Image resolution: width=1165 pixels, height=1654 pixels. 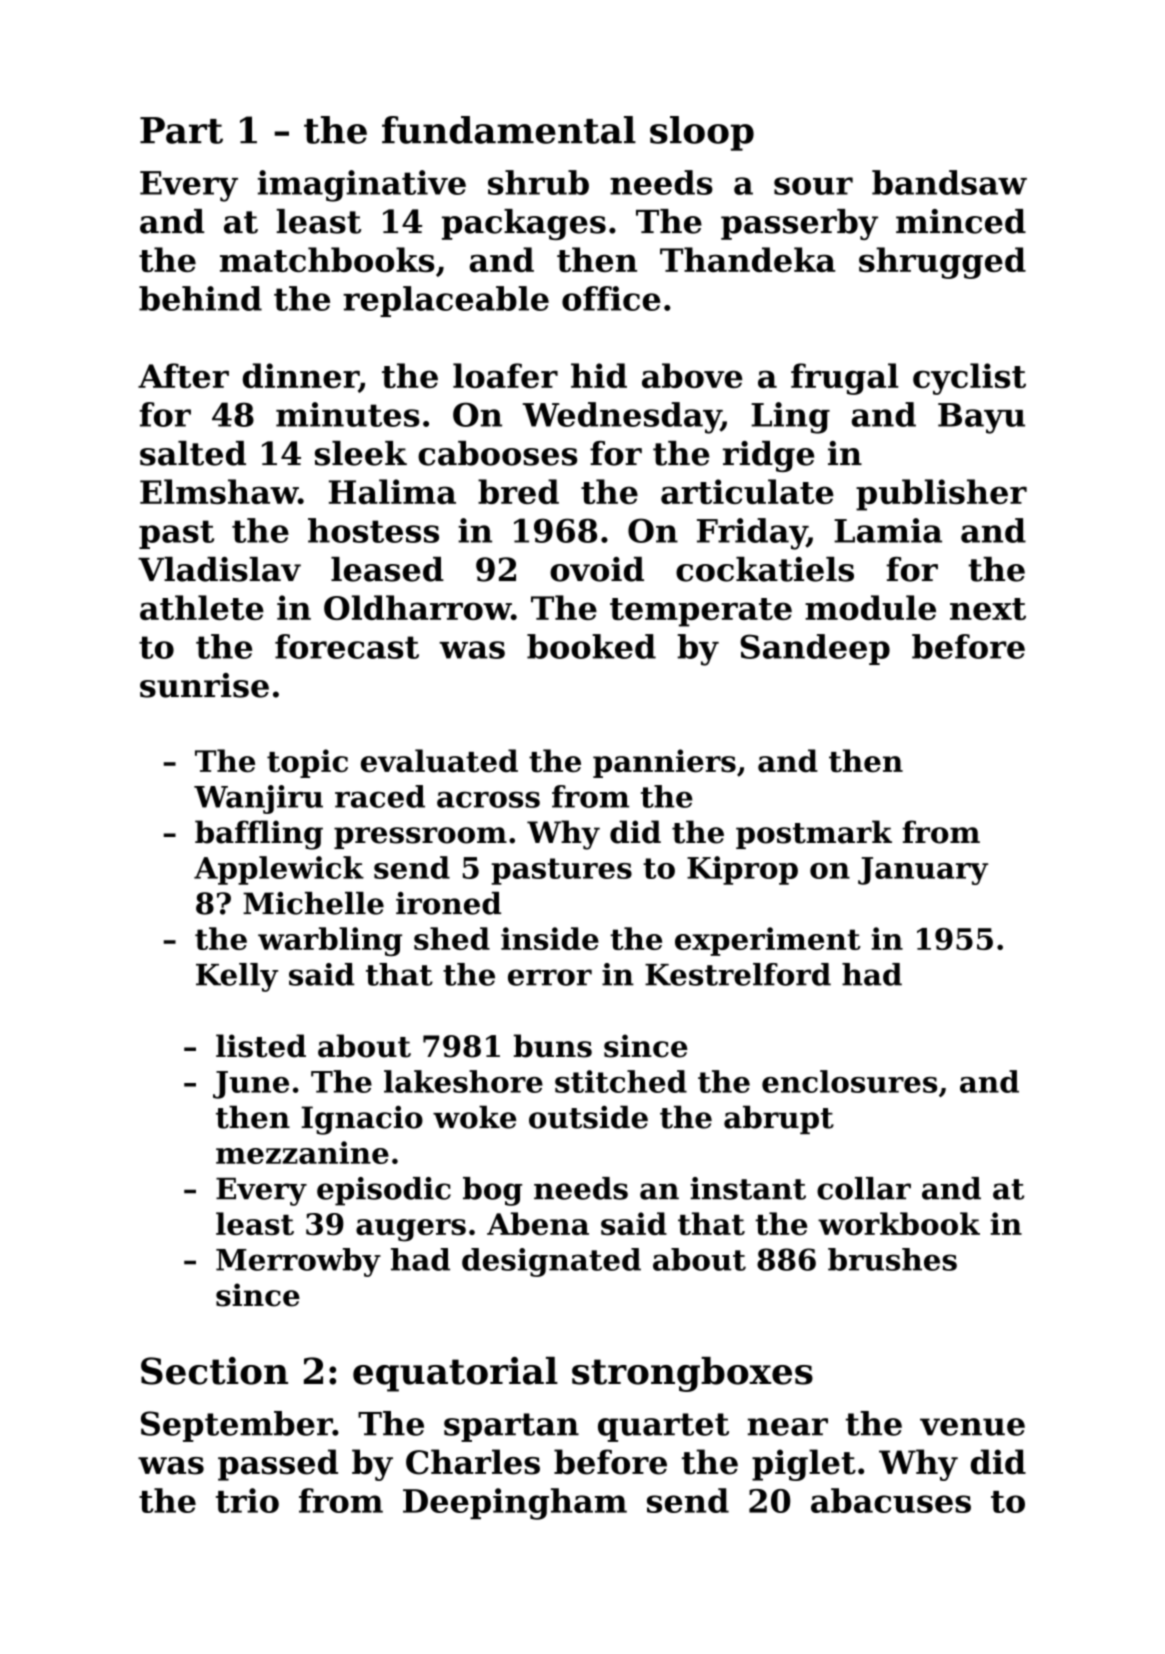 What do you see at coordinates (247, 1500) in the screenshot?
I see `trio` at bounding box center [247, 1500].
